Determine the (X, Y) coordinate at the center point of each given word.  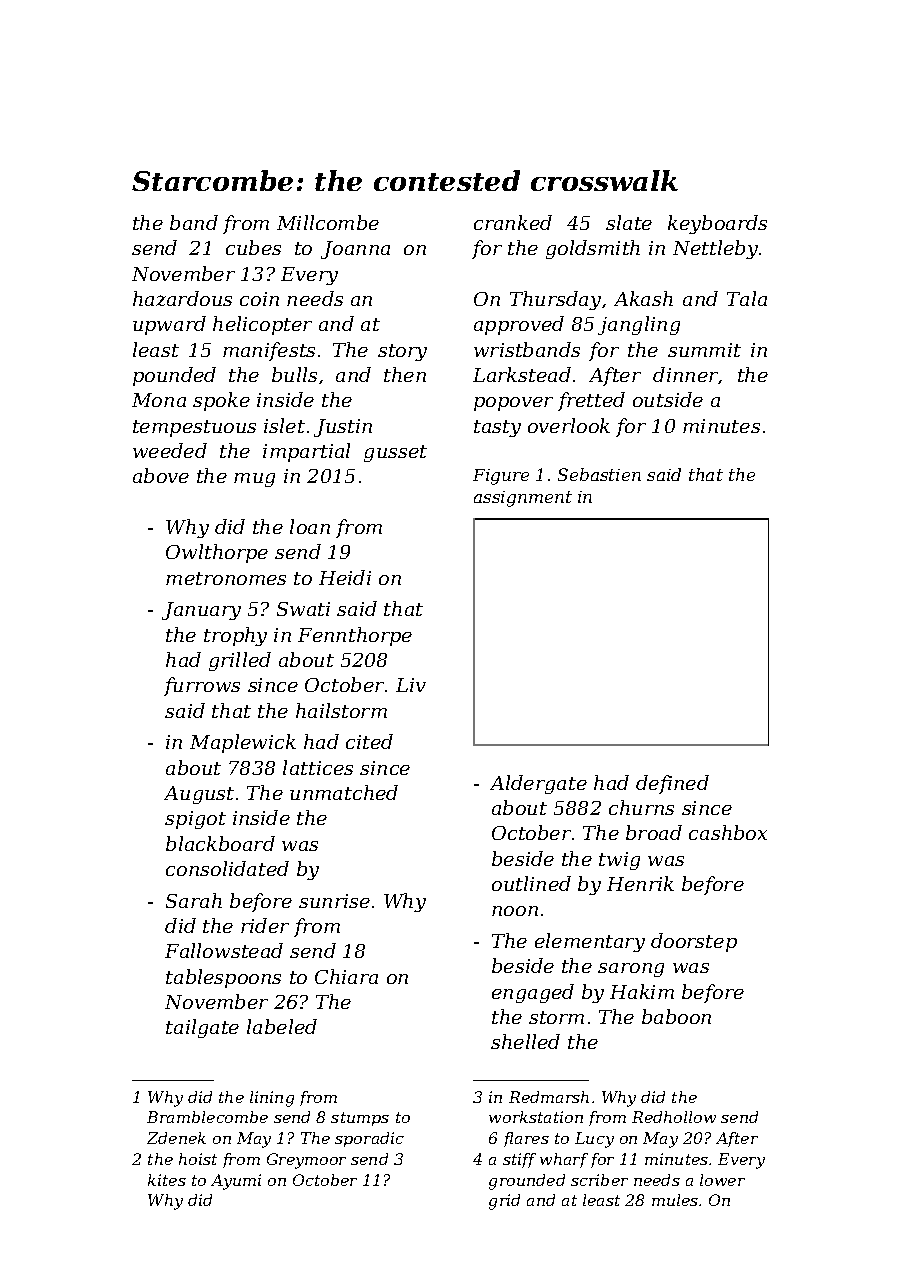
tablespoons (223, 978)
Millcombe (328, 222)
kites (167, 1180)
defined (672, 784)
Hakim (642, 991)
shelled (525, 1041)
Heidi (345, 577)
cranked (513, 222)
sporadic (369, 1139)
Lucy (594, 1140)
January (201, 611)
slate (629, 222)
